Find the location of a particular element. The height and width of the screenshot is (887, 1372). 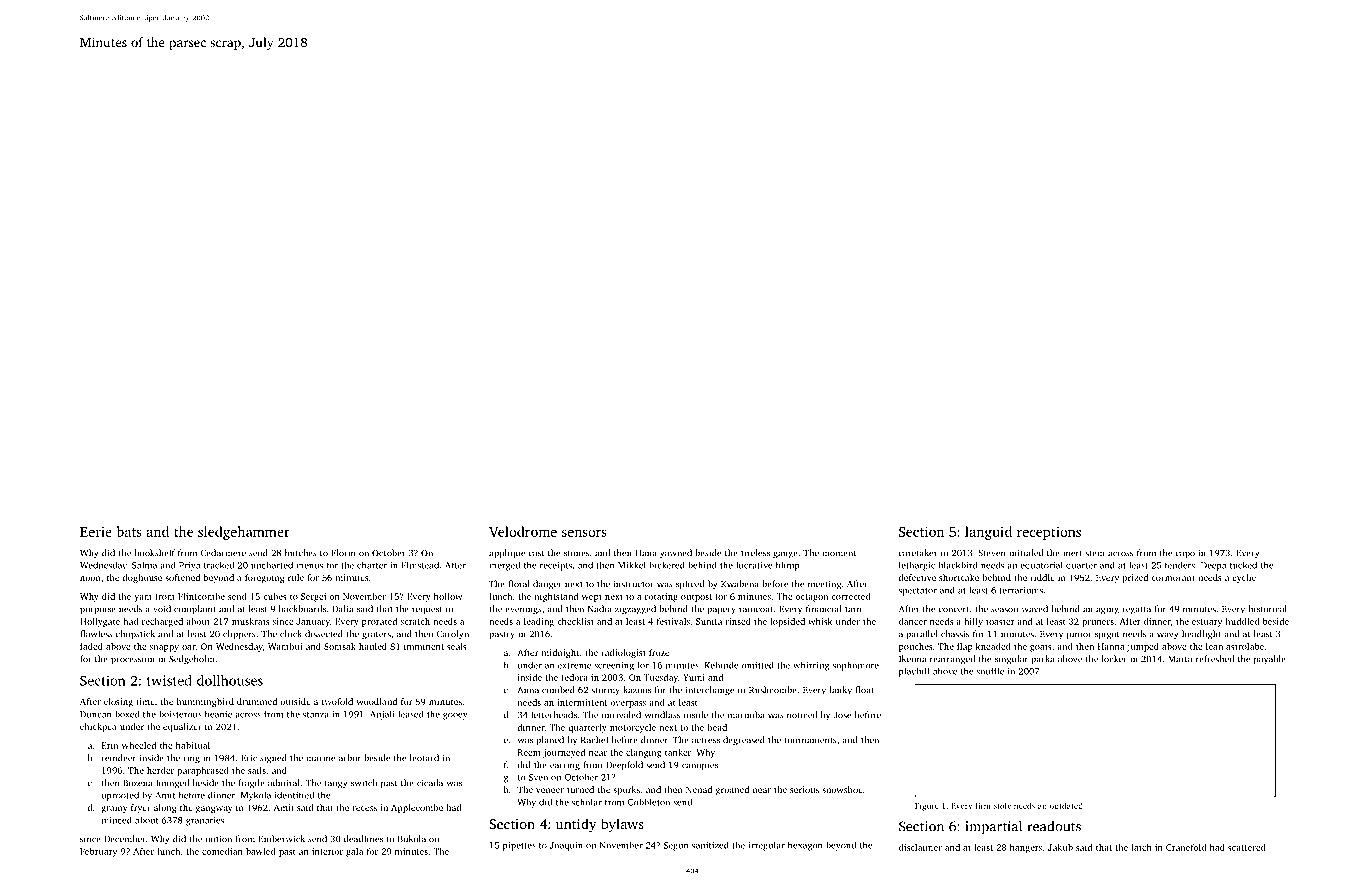

cicada is located at coordinates (430, 783).
